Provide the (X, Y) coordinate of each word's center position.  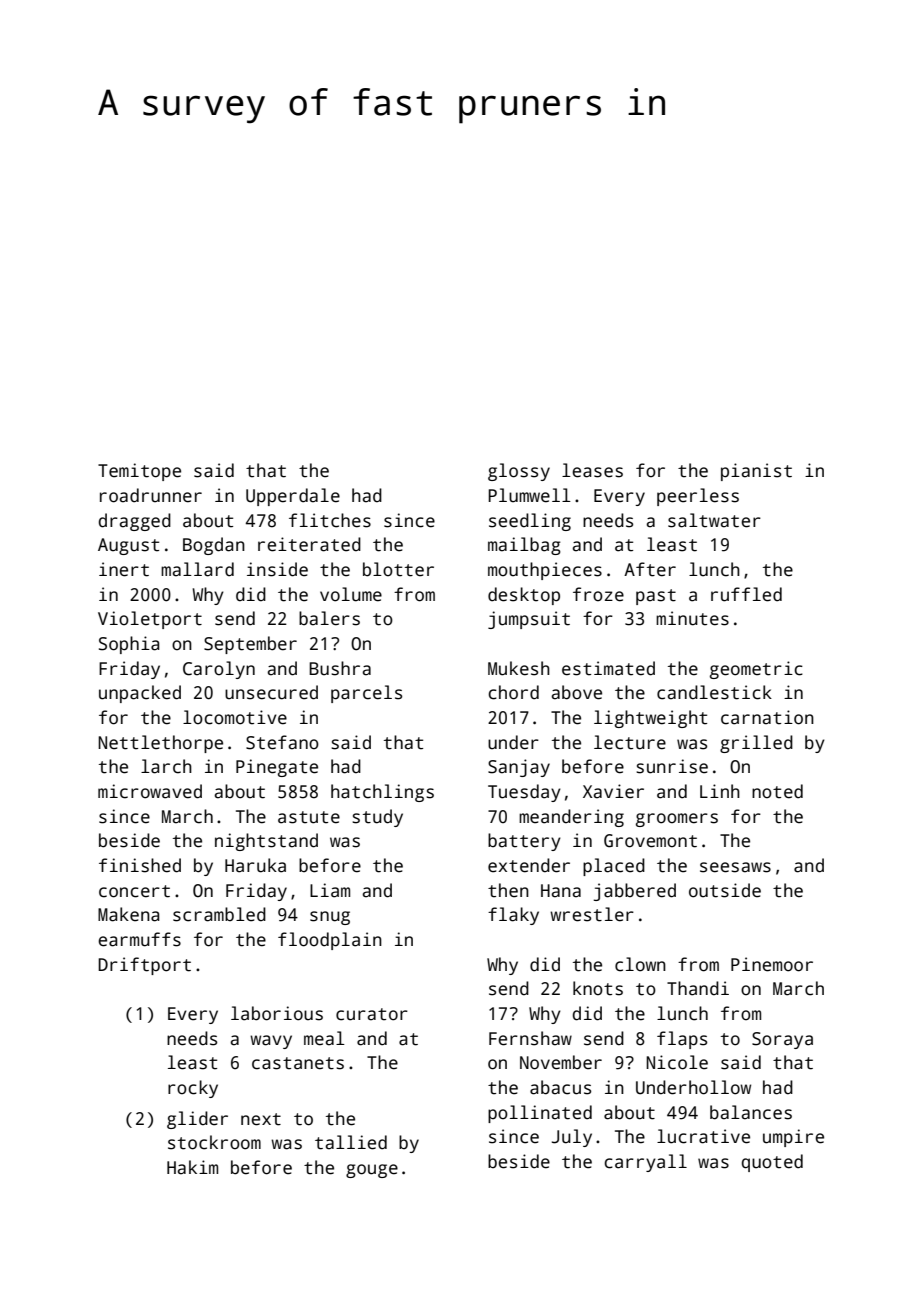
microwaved (150, 791)
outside (725, 890)
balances (751, 1112)
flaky (513, 916)
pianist (756, 472)
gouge (372, 1171)
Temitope (139, 472)
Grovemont (650, 841)
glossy (519, 472)
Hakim (192, 1167)
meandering (571, 818)
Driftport (144, 966)
